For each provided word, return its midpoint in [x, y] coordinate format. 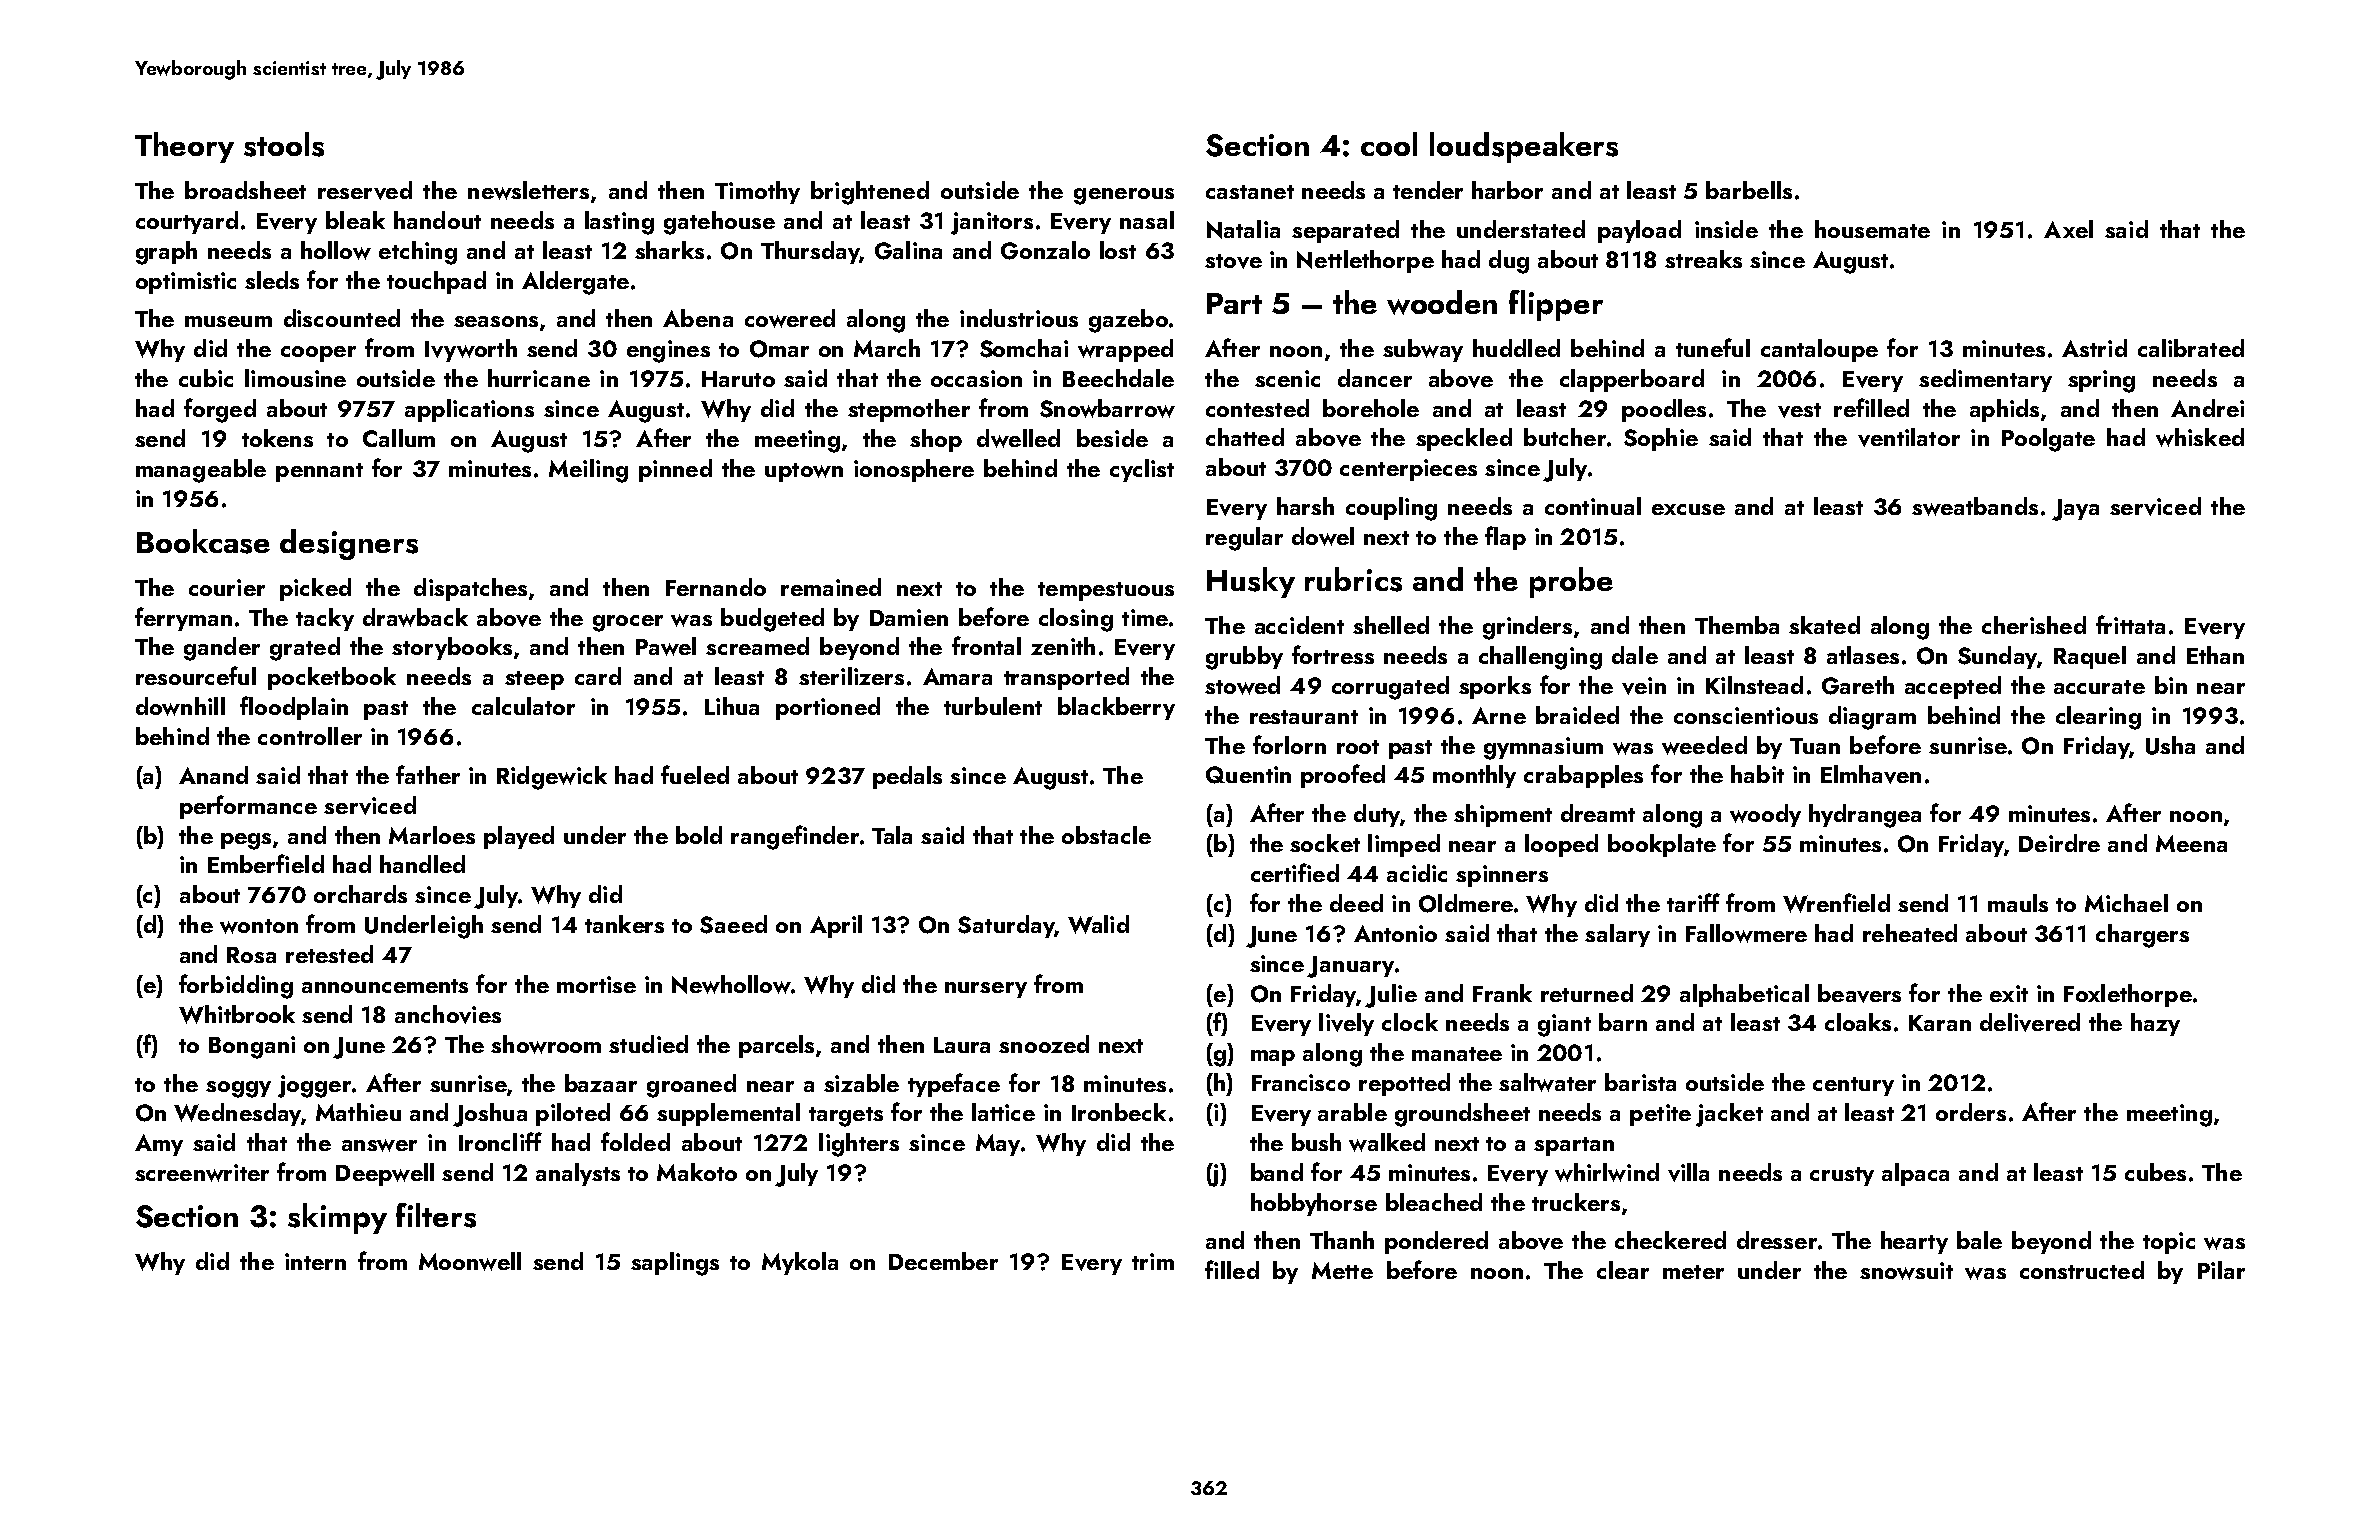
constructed [2082, 1270]
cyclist [1142, 470]
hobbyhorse [1314, 1204]
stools [284, 144]
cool [1389, 144]
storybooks [452, 648]
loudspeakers [1524, 147]
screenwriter [202, 1173]
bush [1316, 1142]
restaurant [1304, 717]
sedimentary [1985, 380]
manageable [201, 471]
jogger [314, 1086]
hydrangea [1865, 816]
